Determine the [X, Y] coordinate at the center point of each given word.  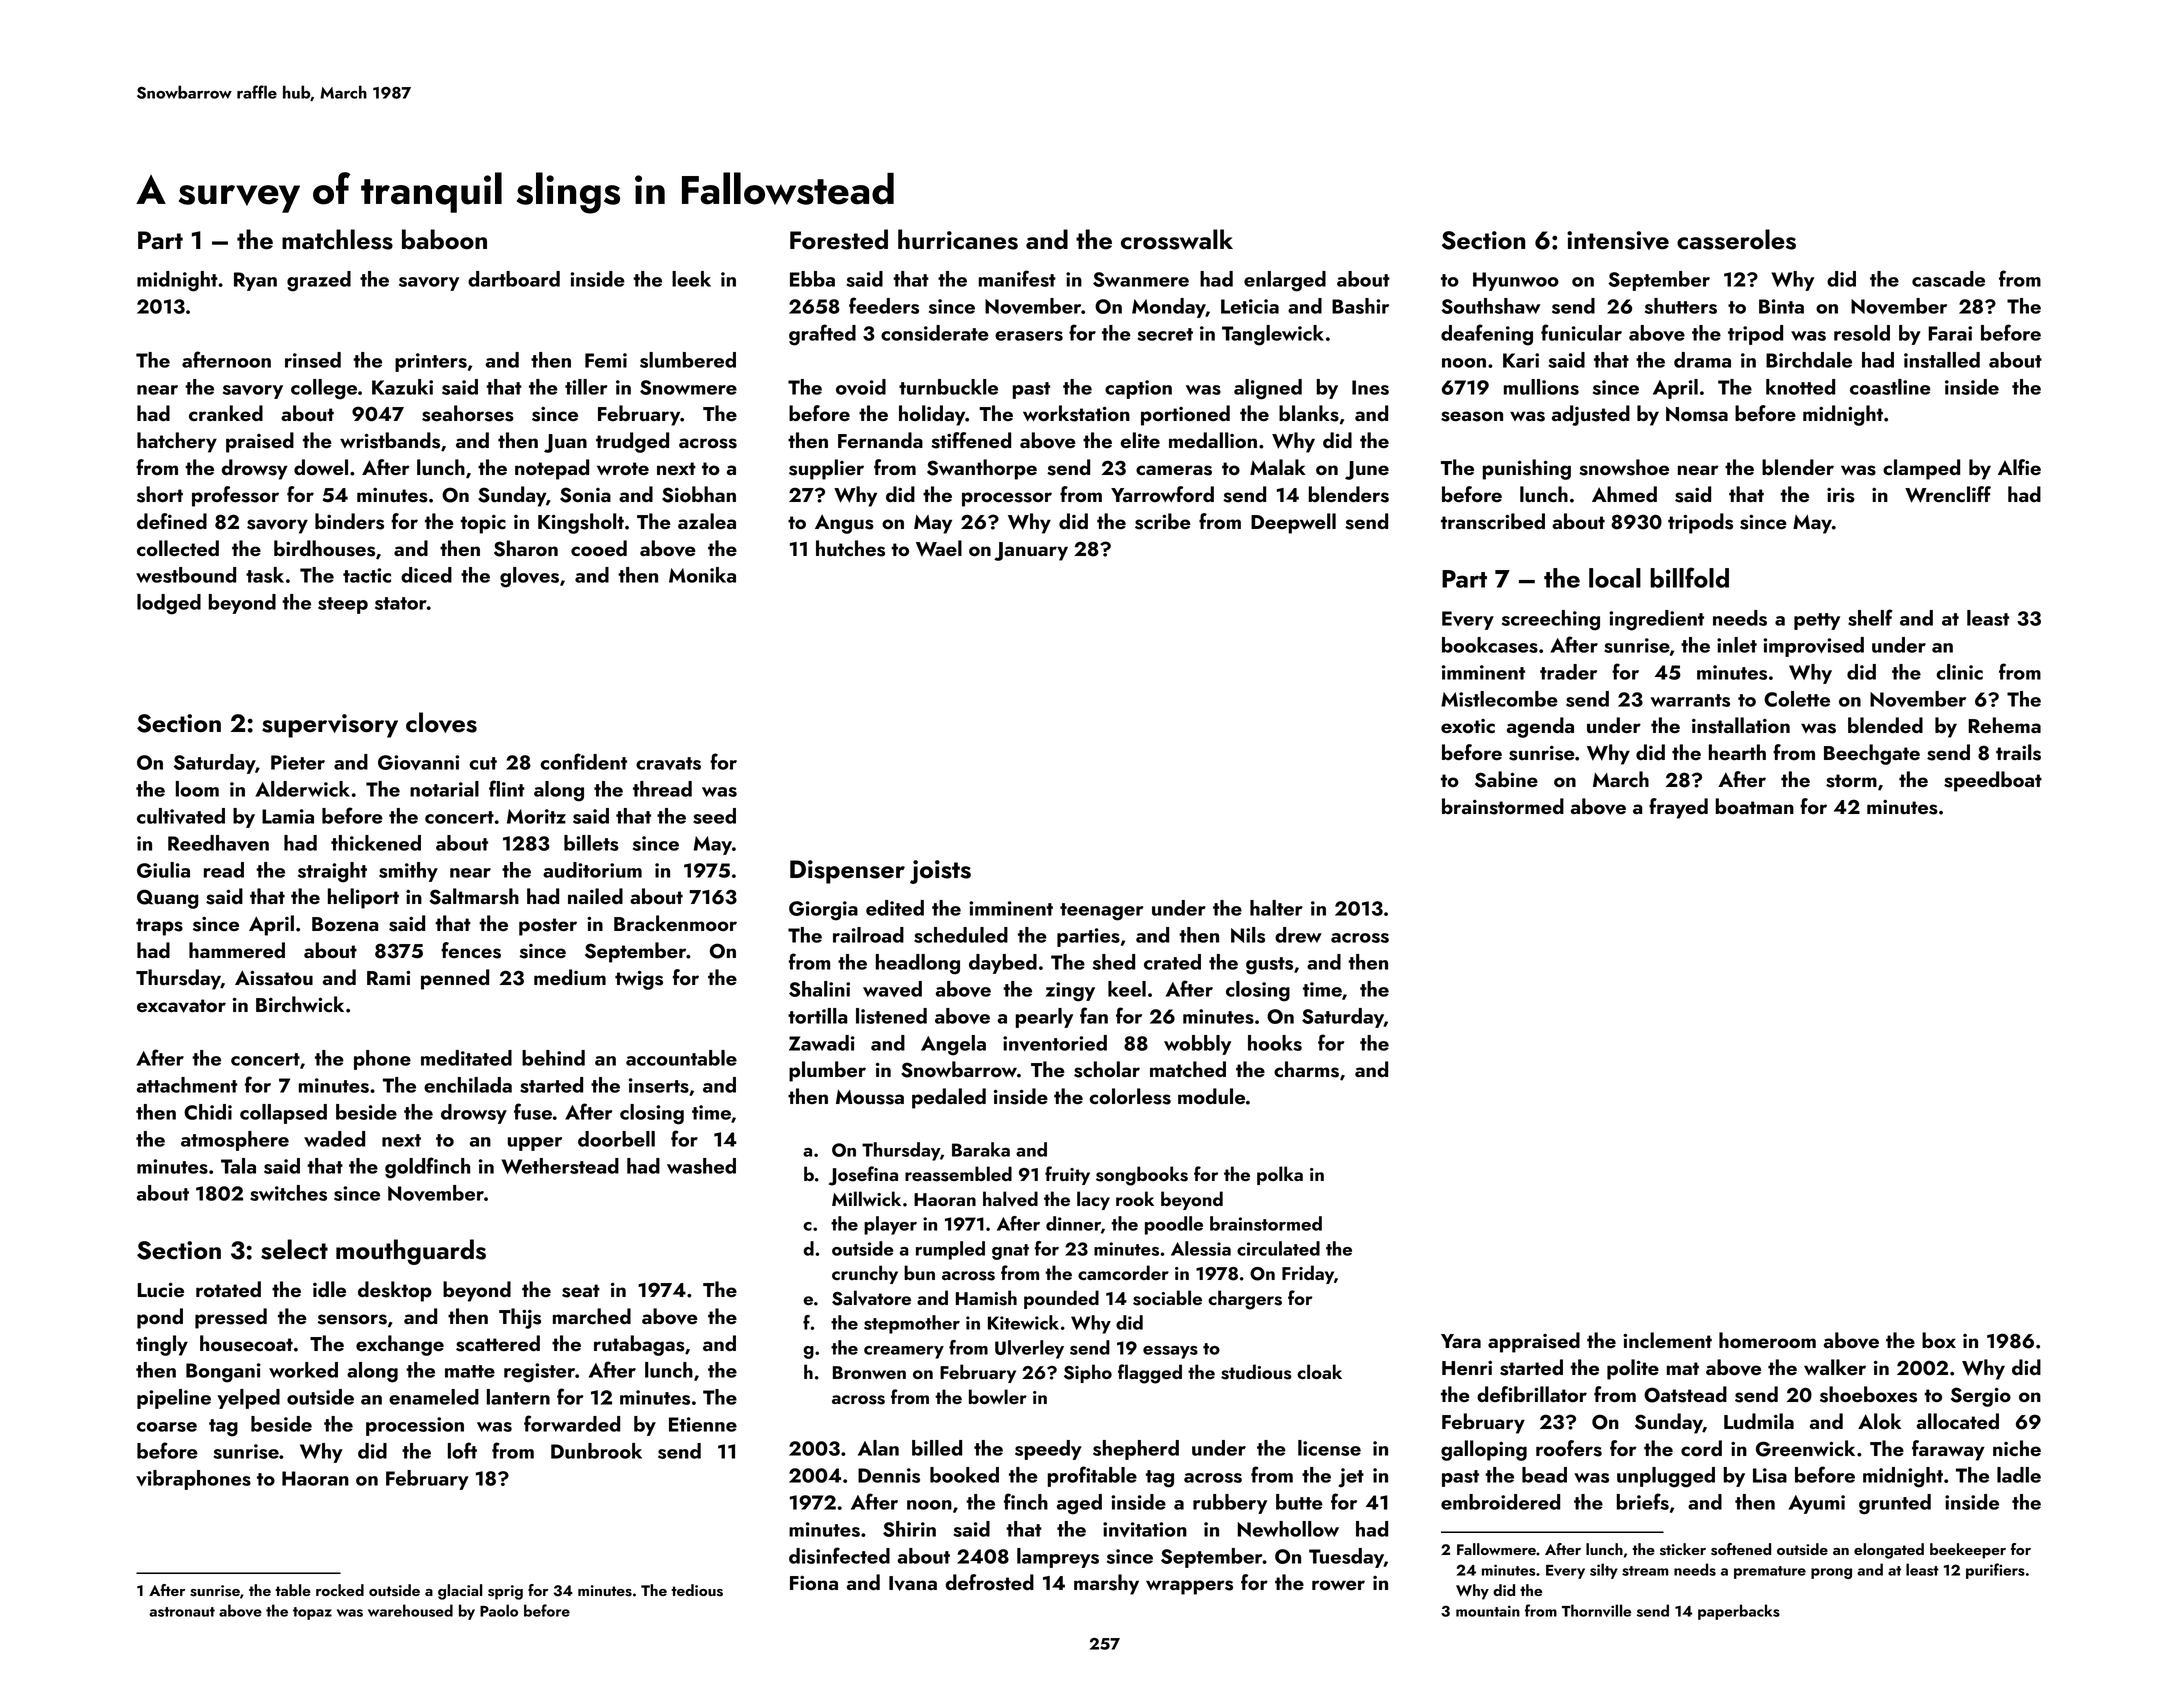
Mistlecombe [1499, 699]
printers [431, 362]
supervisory [330, 726]
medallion [1213, 440]
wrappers [1189, 1587]
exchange [400, 1345]
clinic [1959, 672]
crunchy [865, 1274]
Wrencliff [1948, 494]
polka [1280, 1175]
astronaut [182, 1612]
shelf [1870, 617]
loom [197, 789]
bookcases [1490, 645]
